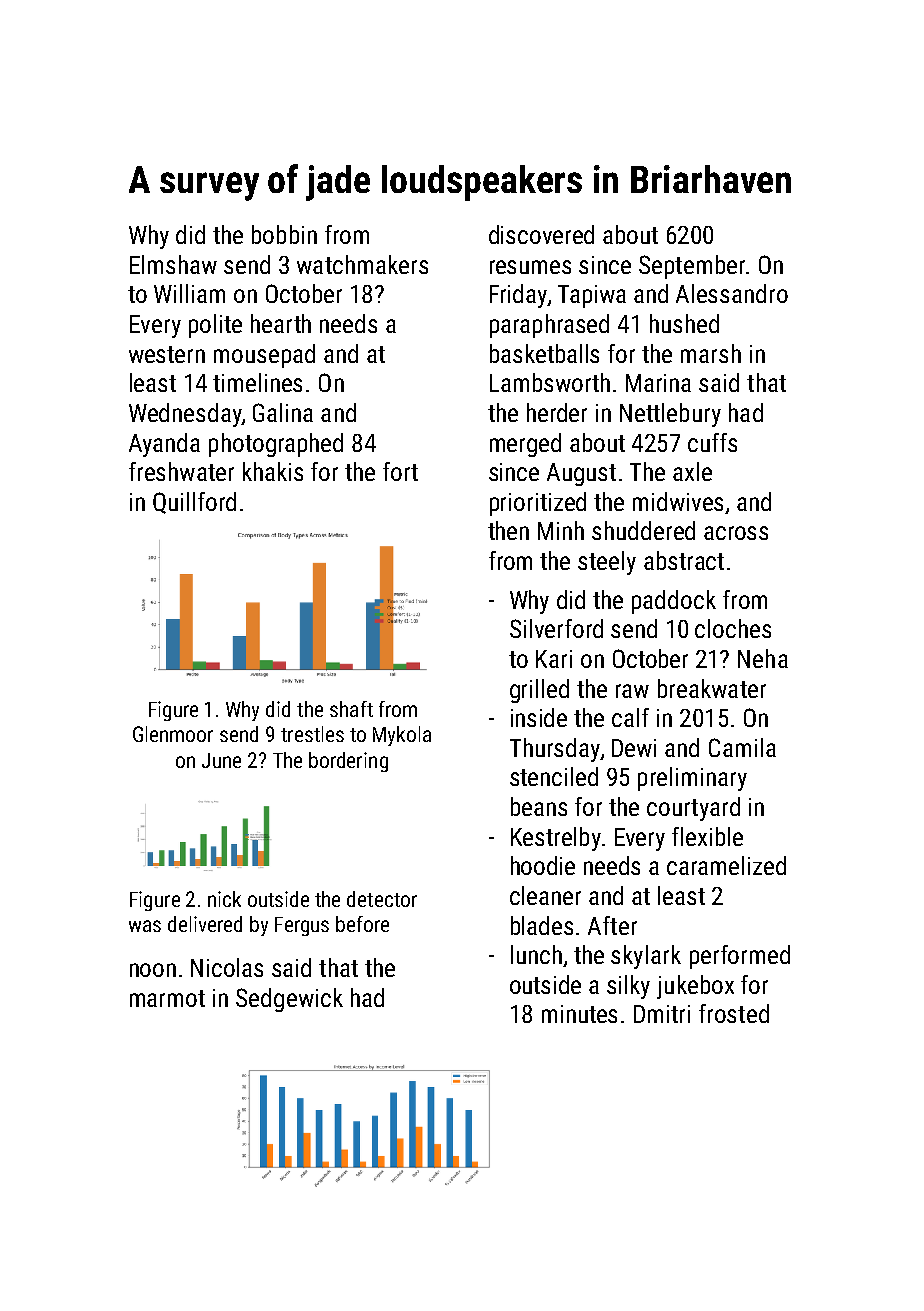 Image resolution: width=924 pixels, height=1311 pixels. What do you see at coordinates (145, 926) in the screenshot?
I see `was` at bounding box center [145, 926].
